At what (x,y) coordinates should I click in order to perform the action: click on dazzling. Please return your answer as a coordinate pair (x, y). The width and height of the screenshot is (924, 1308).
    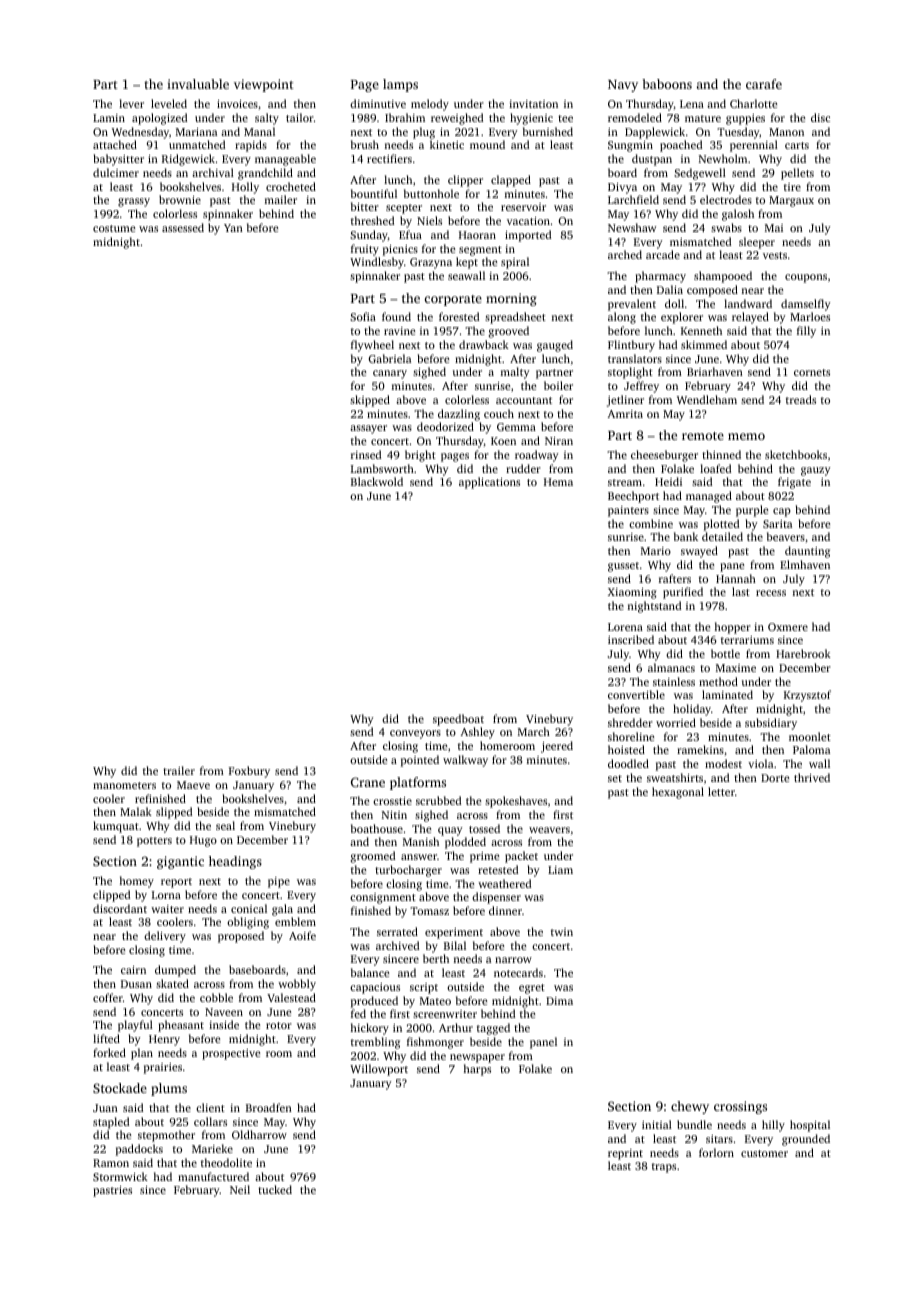
    Looking at the image, I should click on (459, 415).
